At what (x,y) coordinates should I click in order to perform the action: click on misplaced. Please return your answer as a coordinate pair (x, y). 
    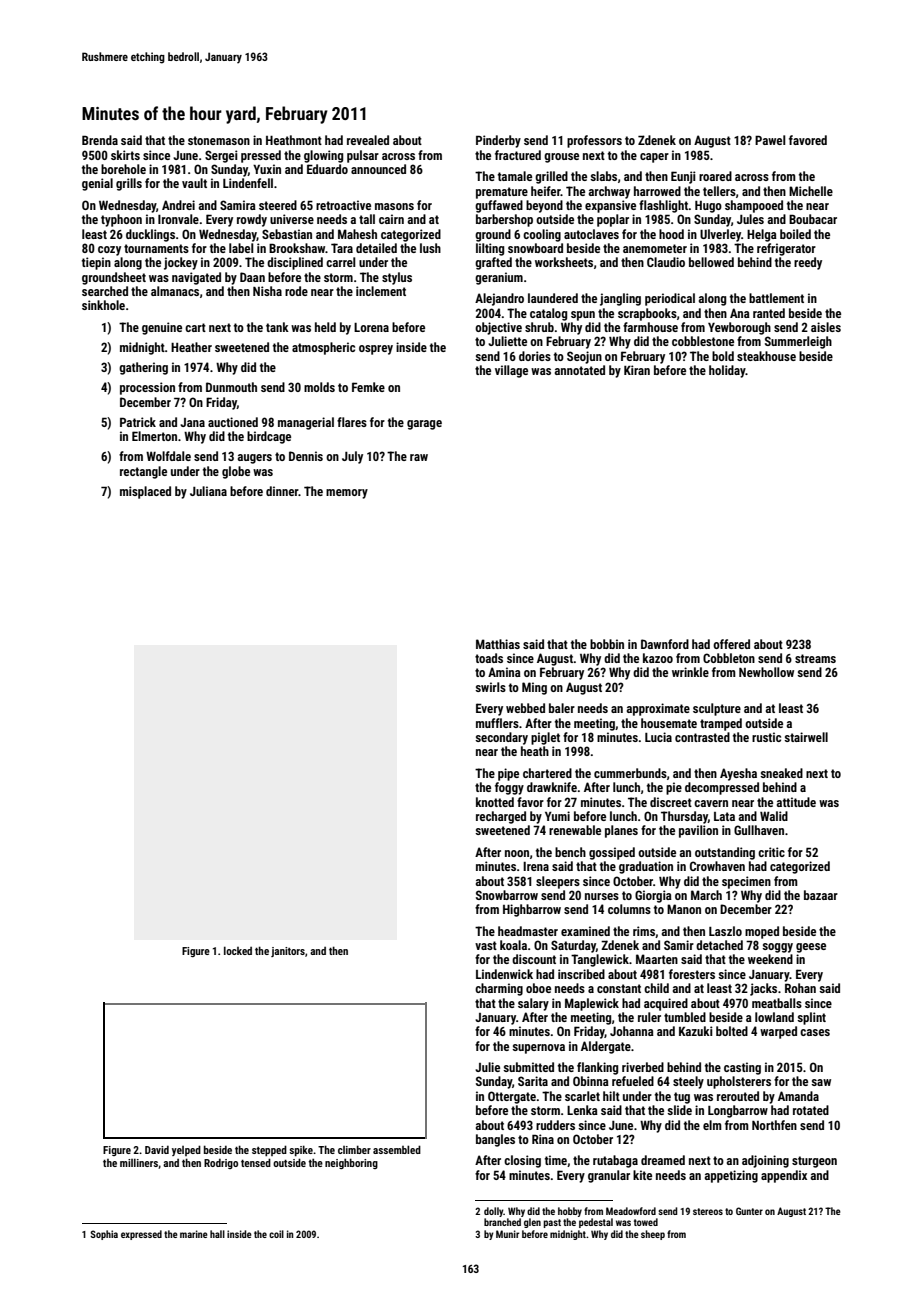
    Looking at the image, I should click on (145, 492).
